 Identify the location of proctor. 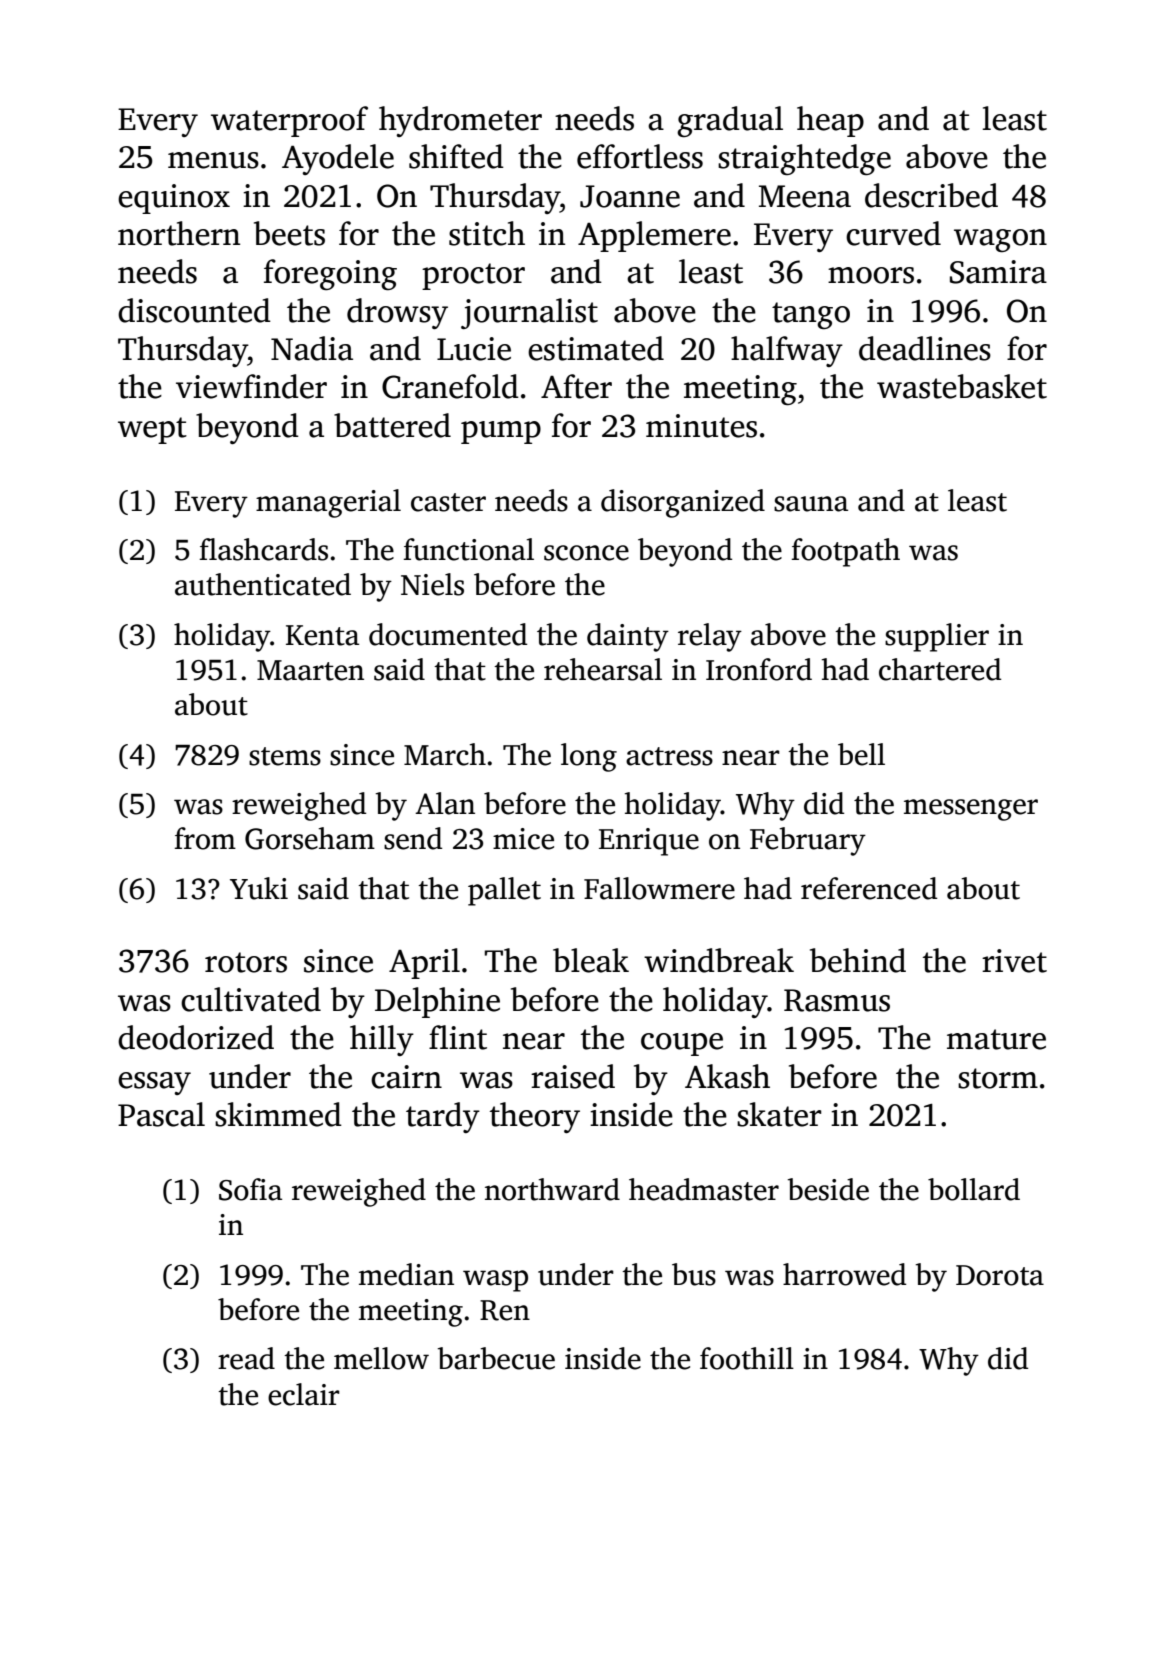
(473, 276).
